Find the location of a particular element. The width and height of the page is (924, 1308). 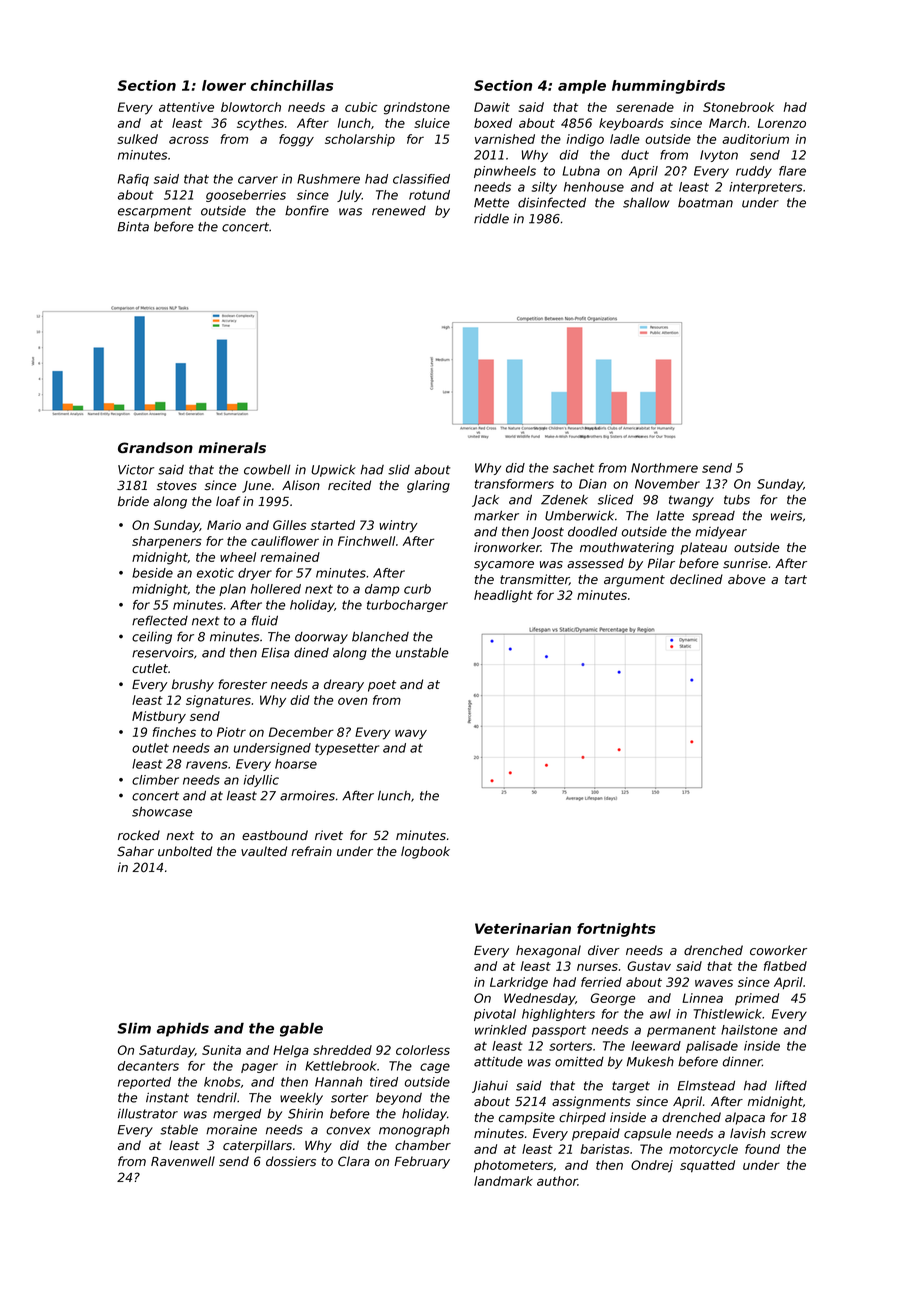

beside is located at coordinates (152, 573).
